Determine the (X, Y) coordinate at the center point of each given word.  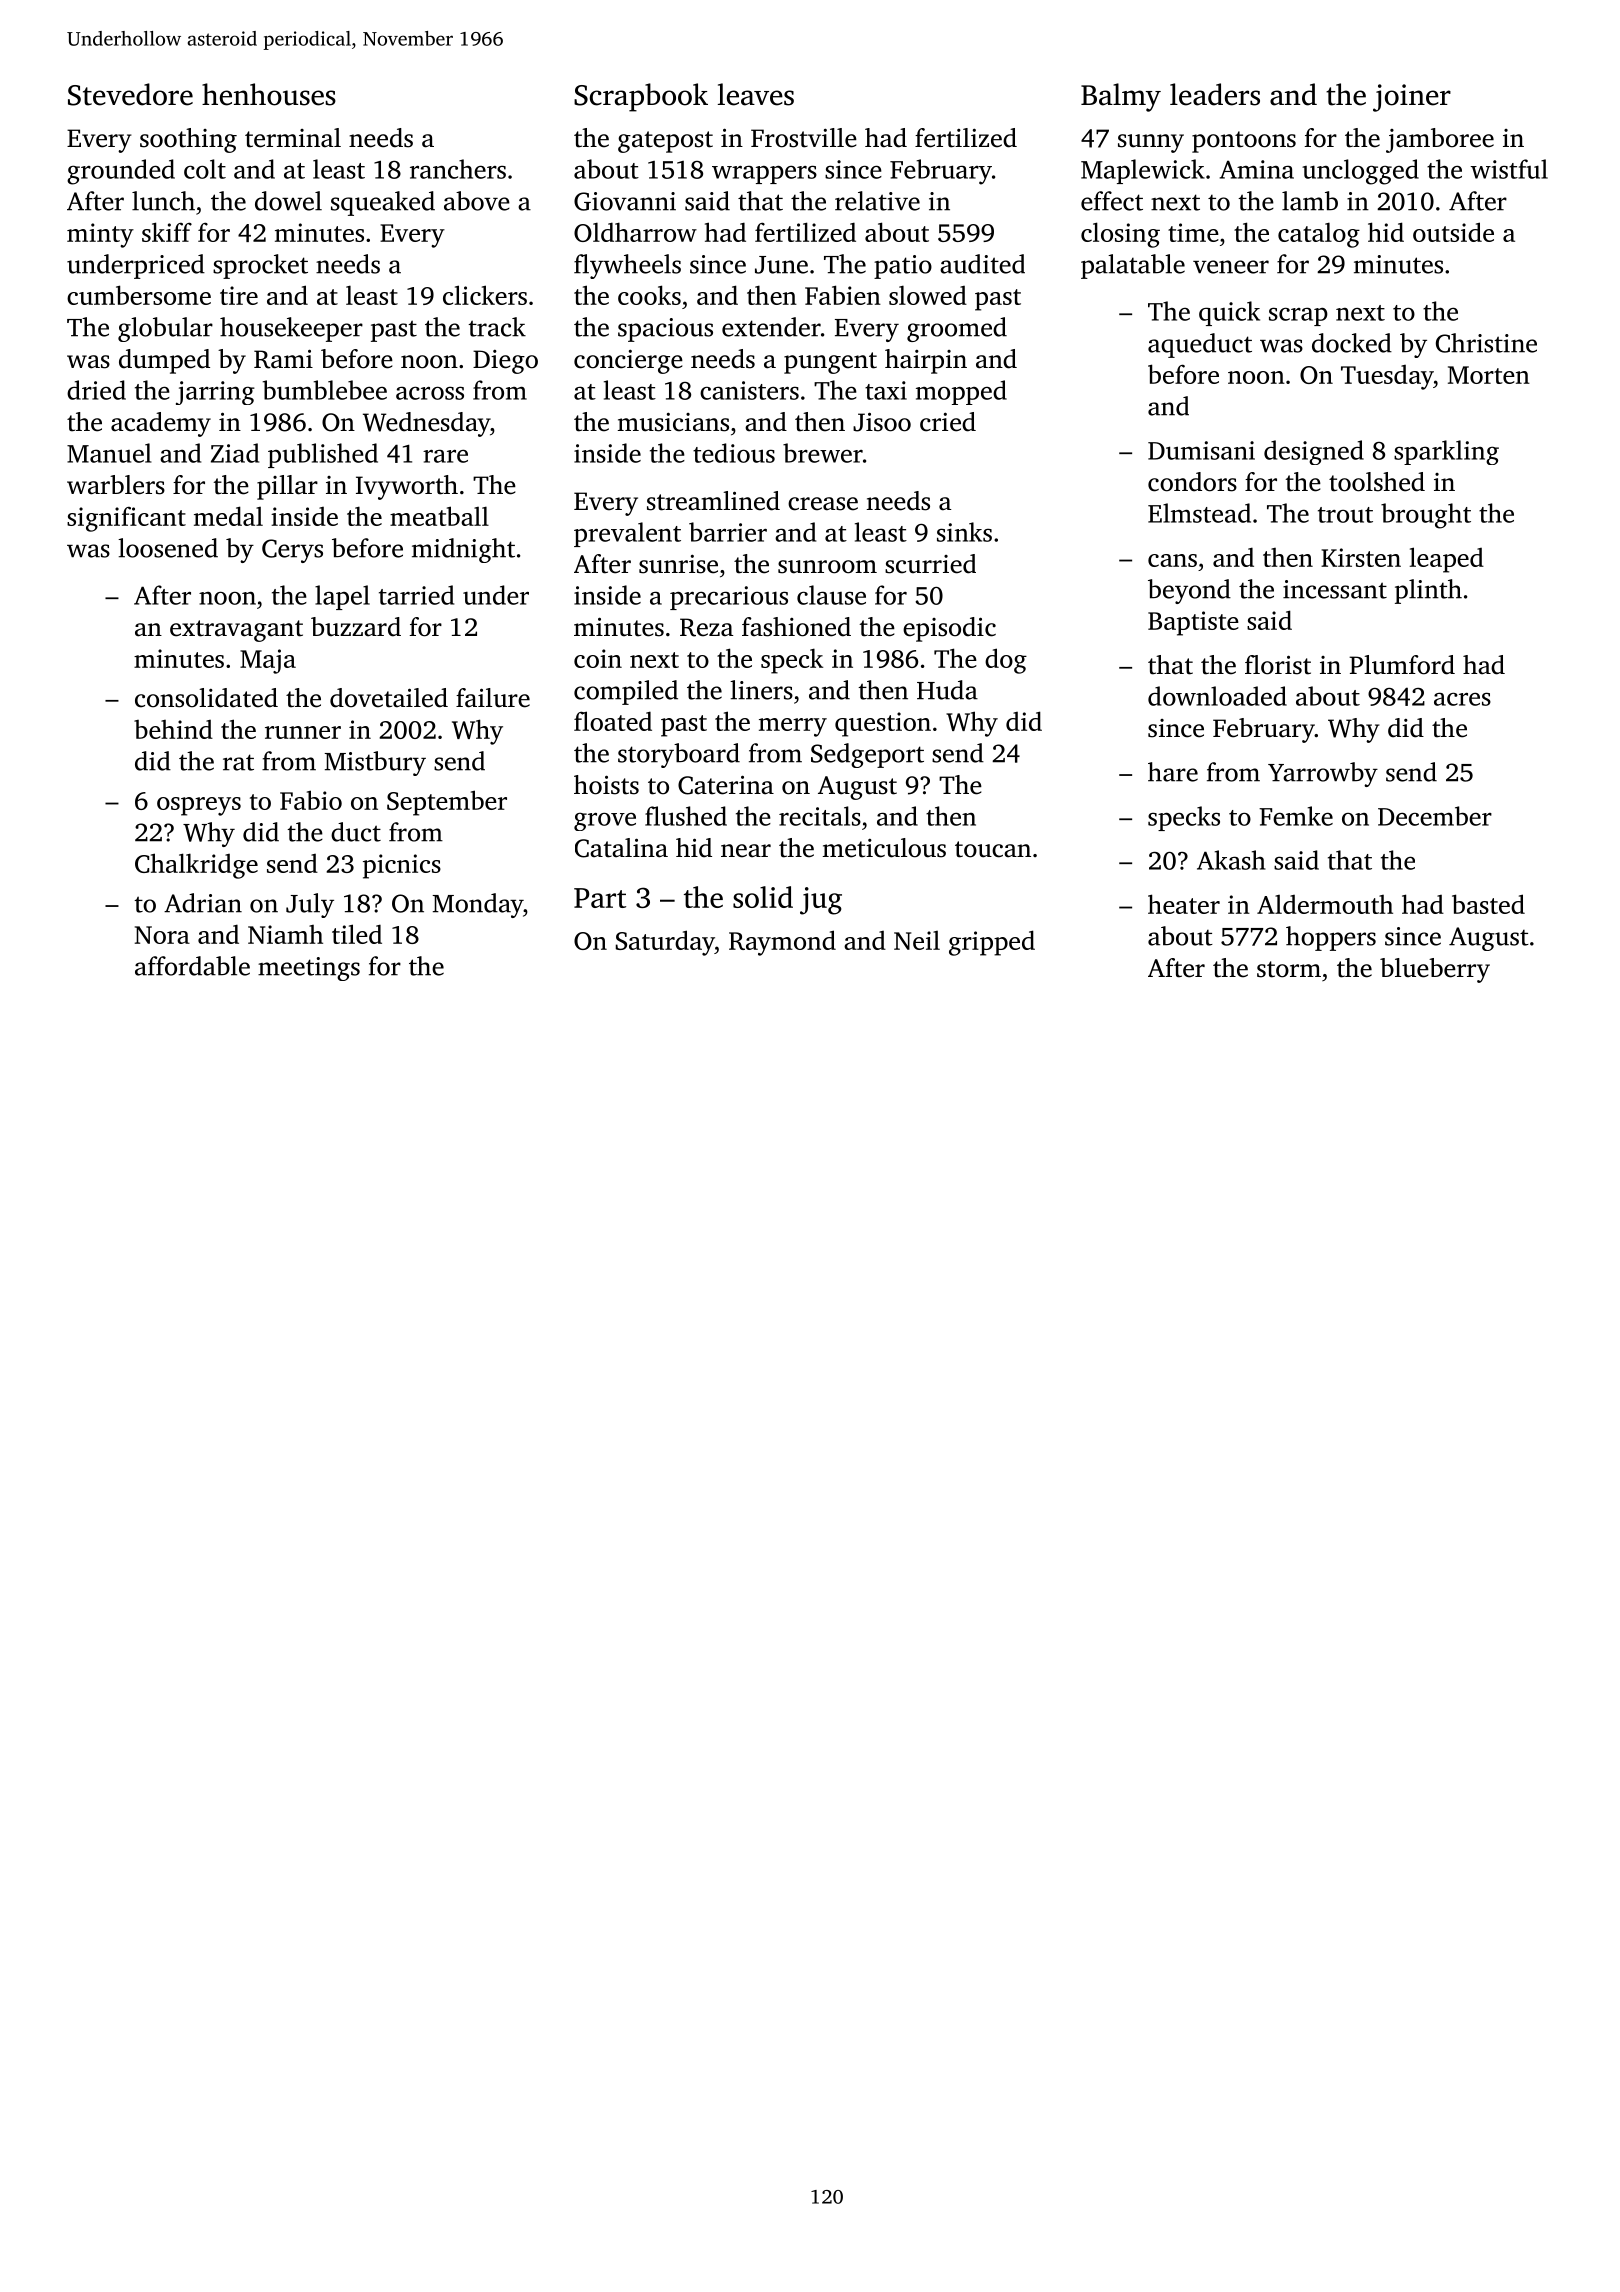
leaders (1215, 94)
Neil (917, 940)
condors (1192, 482)
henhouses (269, 94)
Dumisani (1201, 450)
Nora (162, 935)
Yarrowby (1323, 774)
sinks (964, 532)
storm (1289, 969)
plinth (1428, 591)
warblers (116, 485)
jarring (215, 393)
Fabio (311, 800)
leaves (756, 94)
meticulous (884, 848)
